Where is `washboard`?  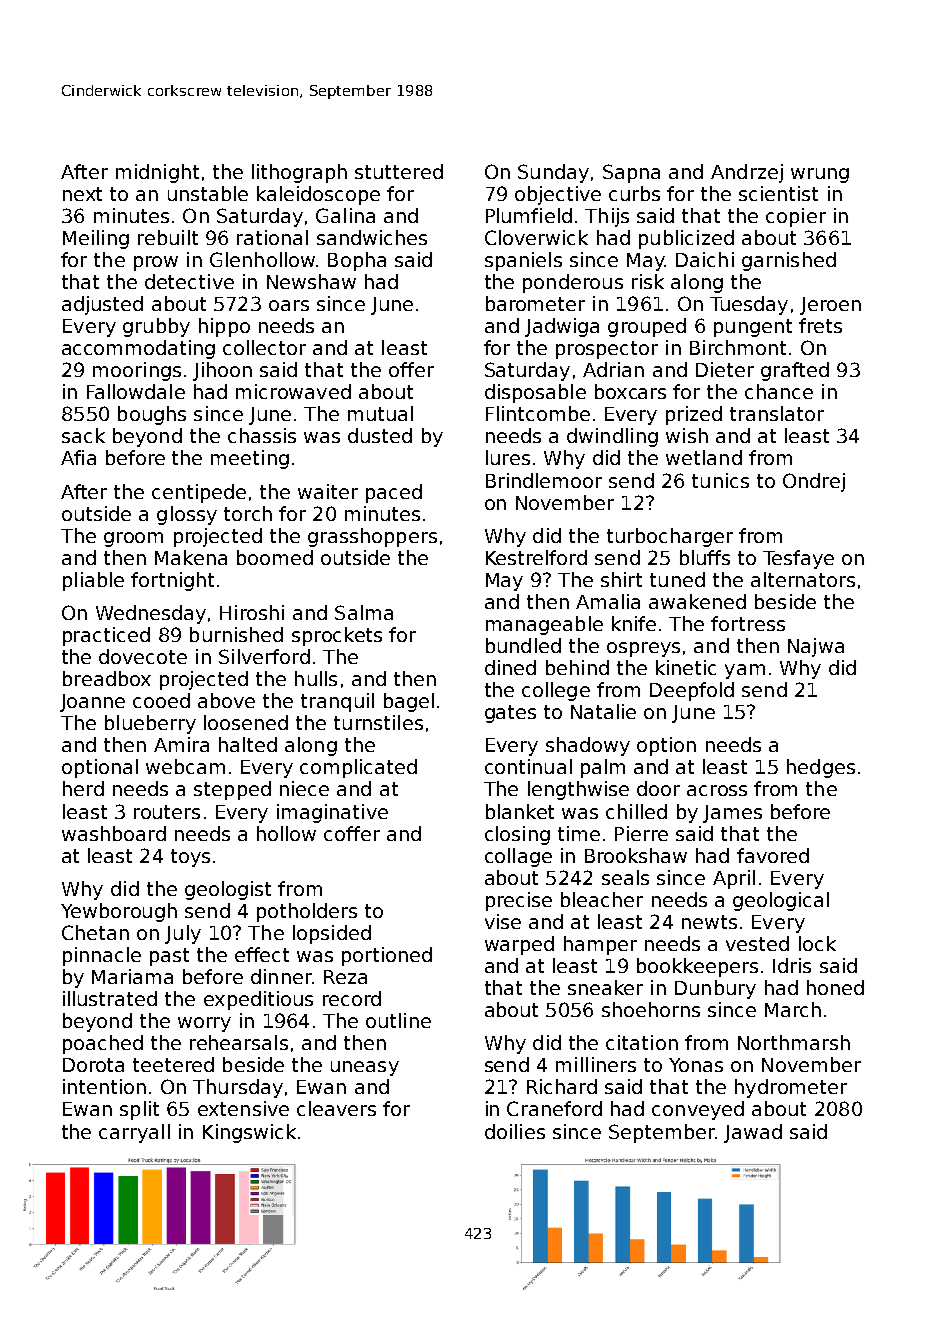
washboard is located at coordinates (114, 833).
